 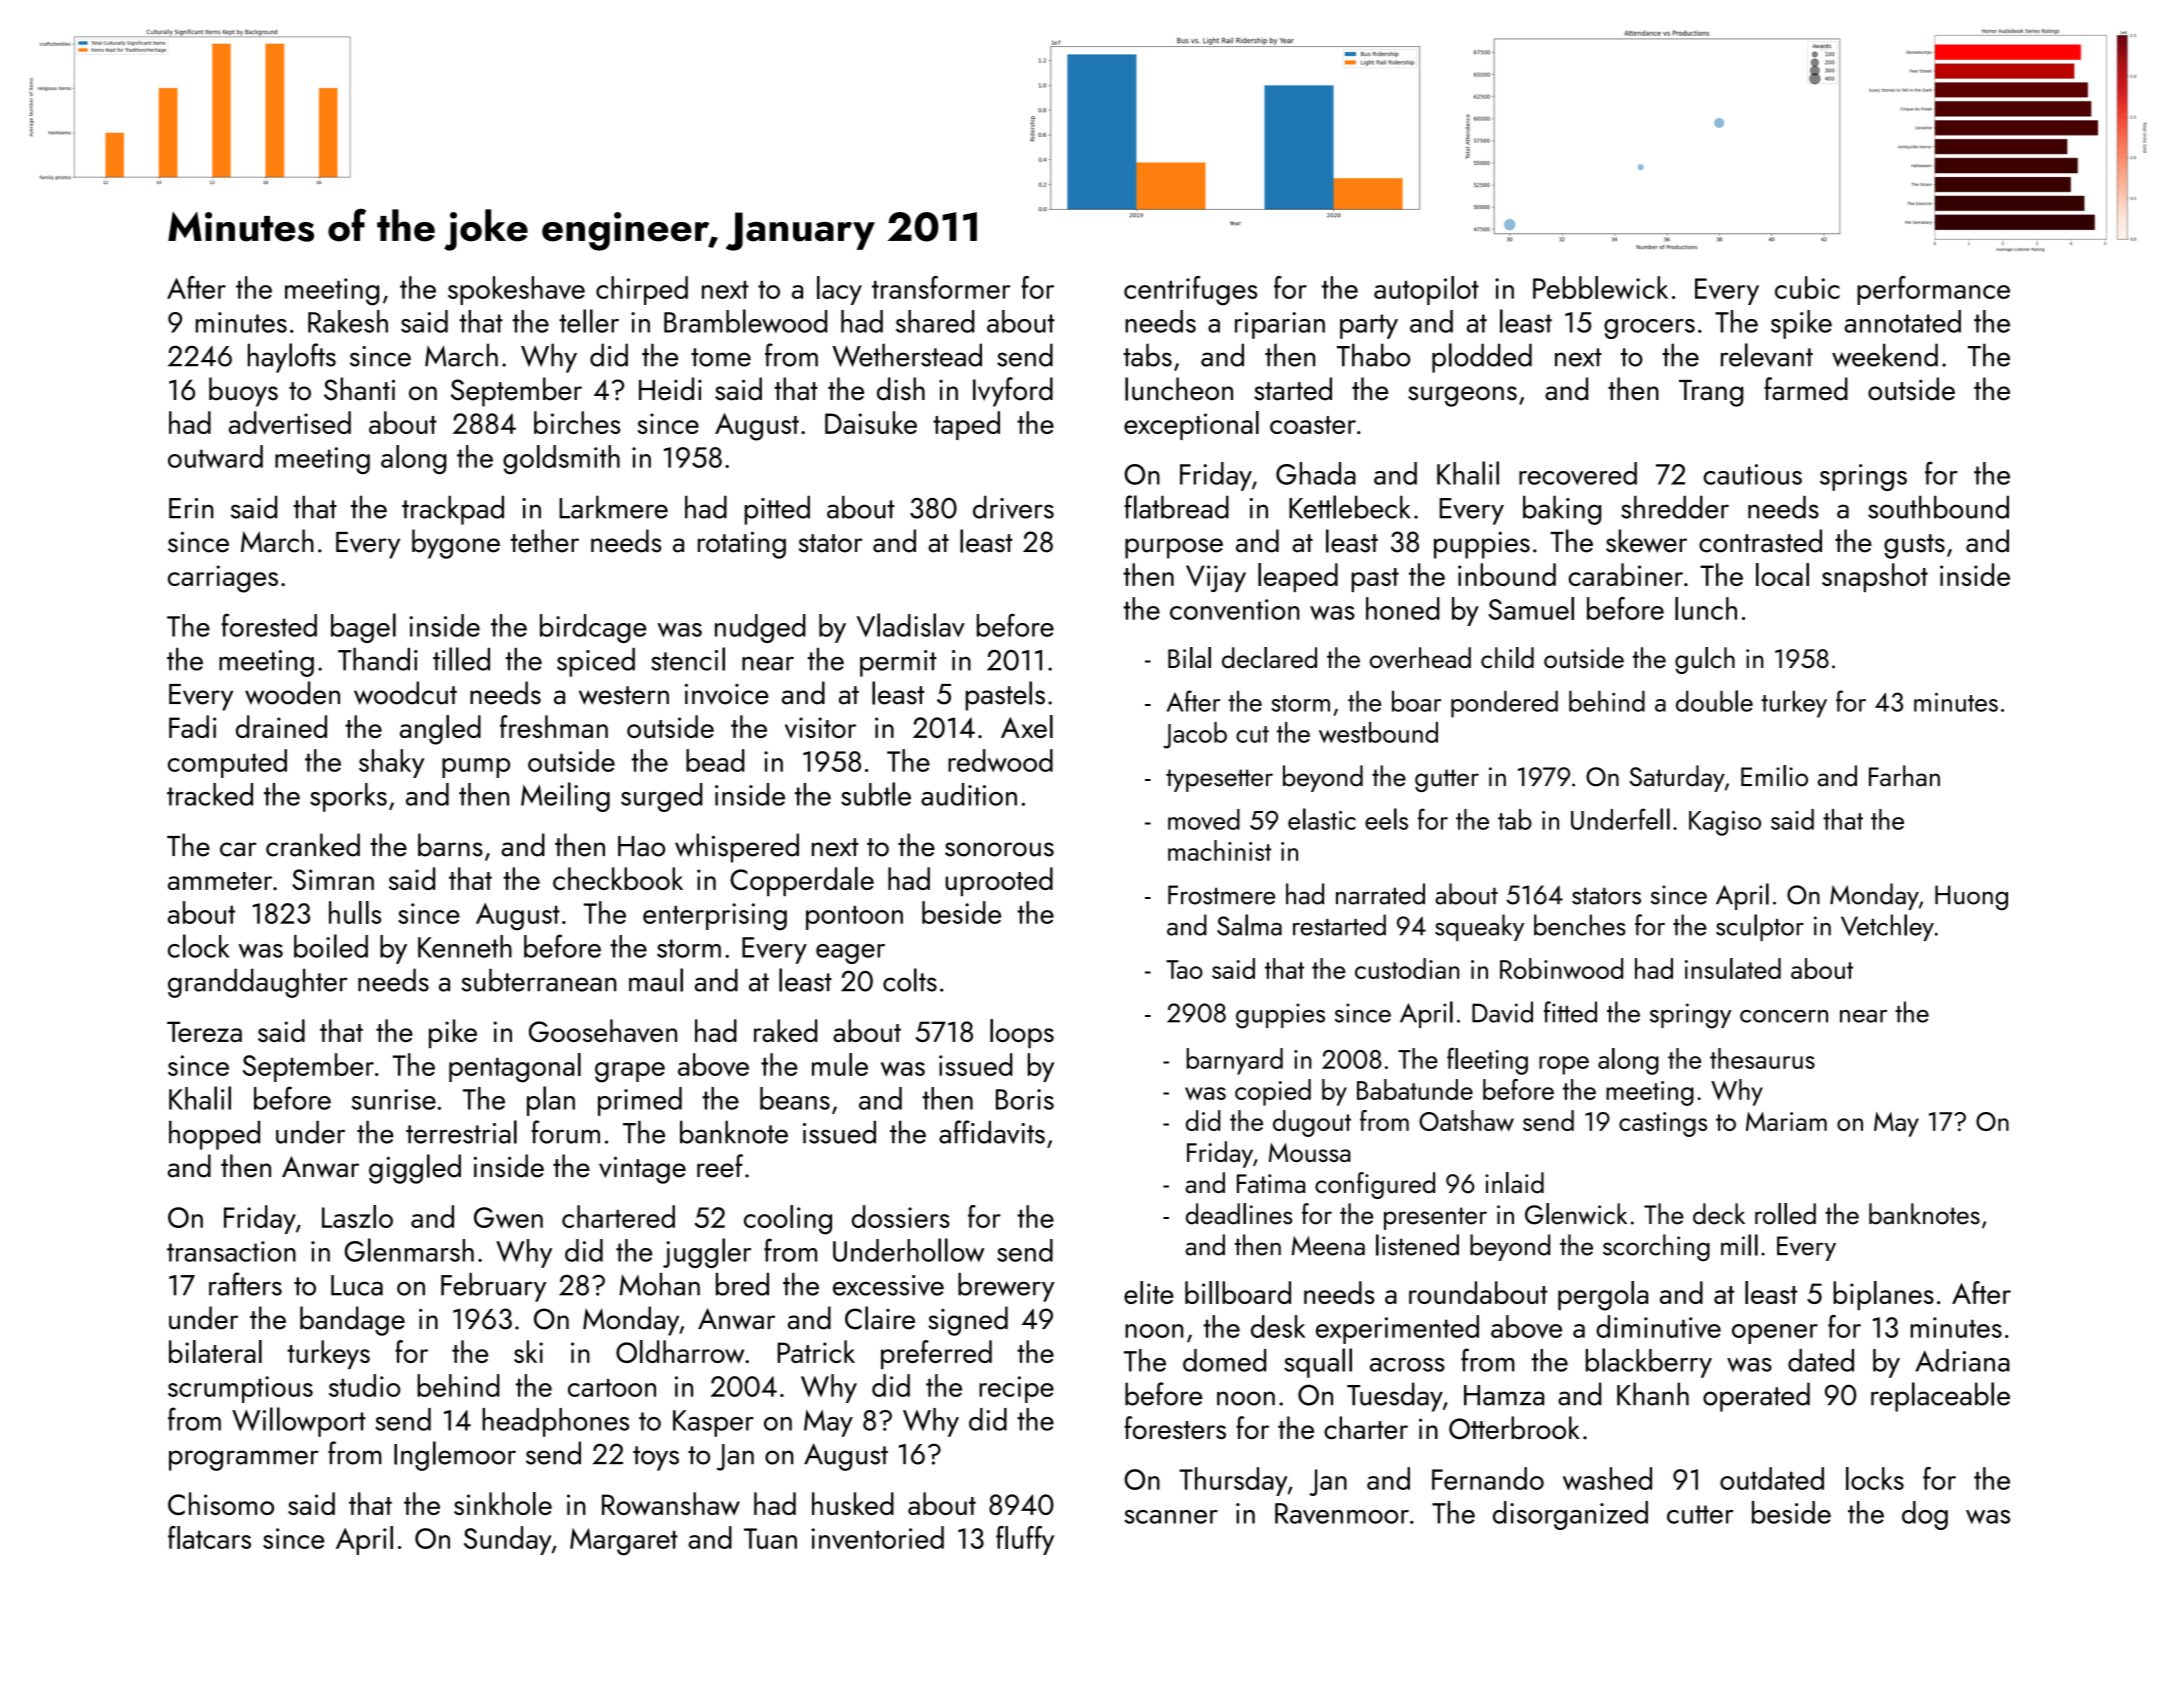 I want to click on shaky, so click(x=391, y=763).
